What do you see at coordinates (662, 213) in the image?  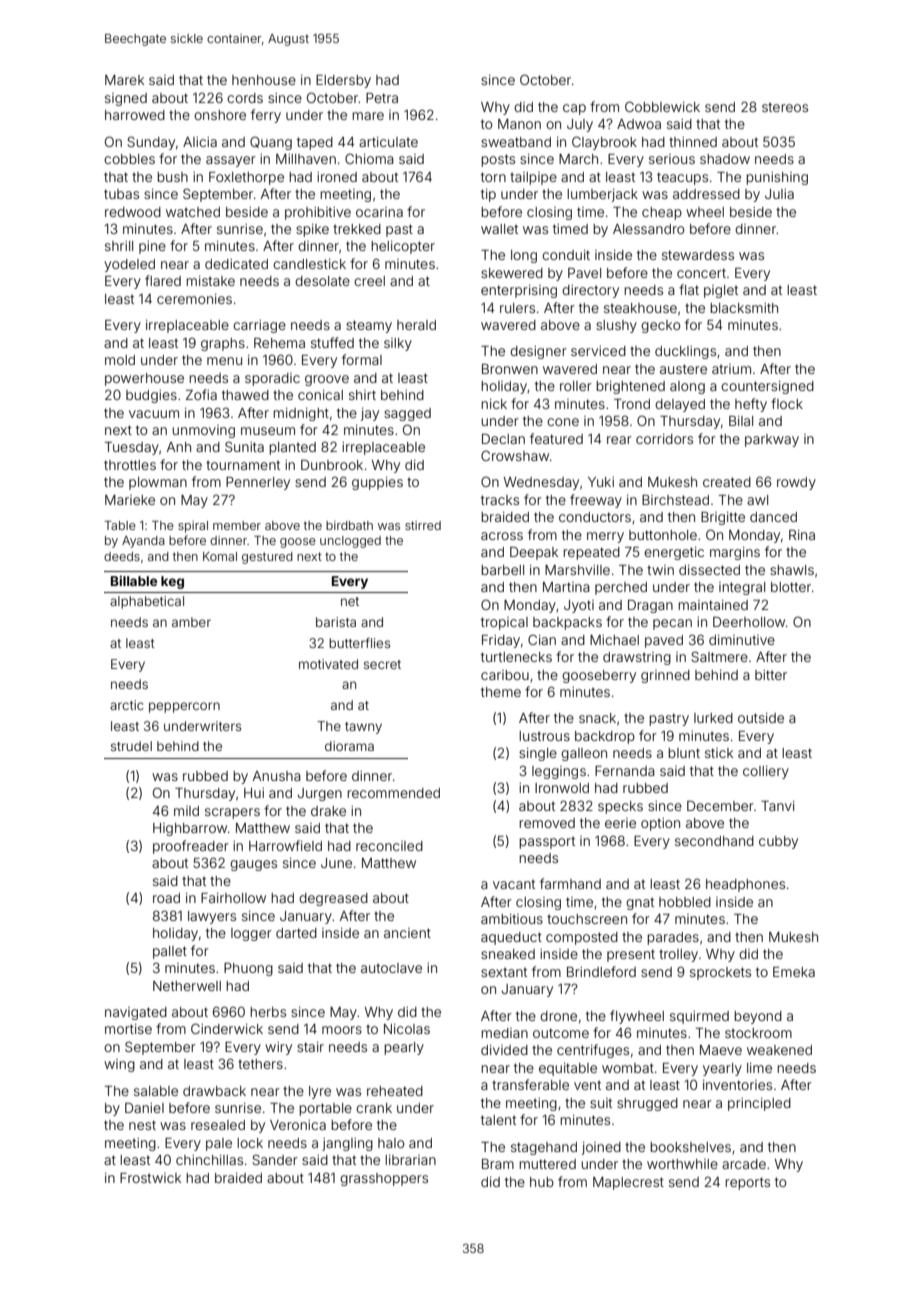 I see `cheap` at bounding box center [662, 213].
